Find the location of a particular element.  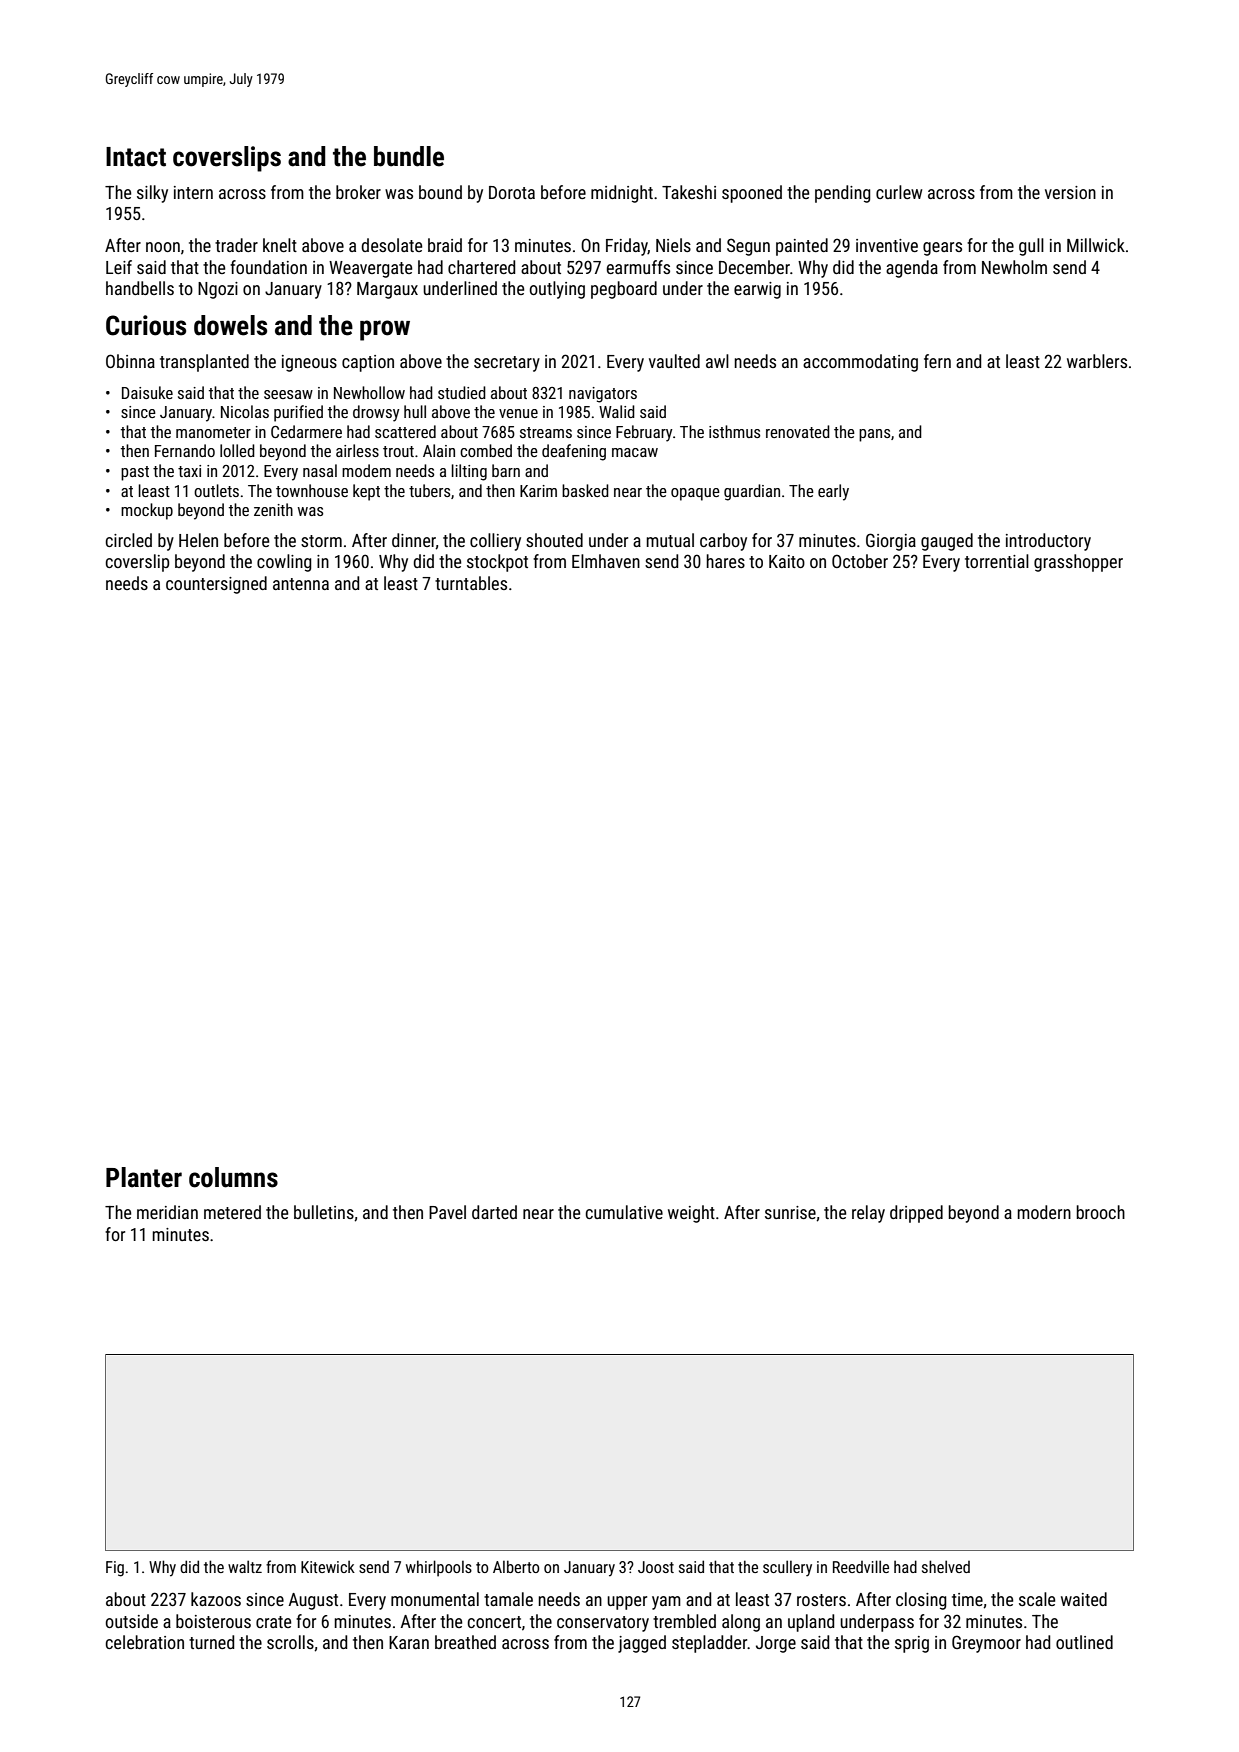

columns is located at coordinates (233, 1177).
